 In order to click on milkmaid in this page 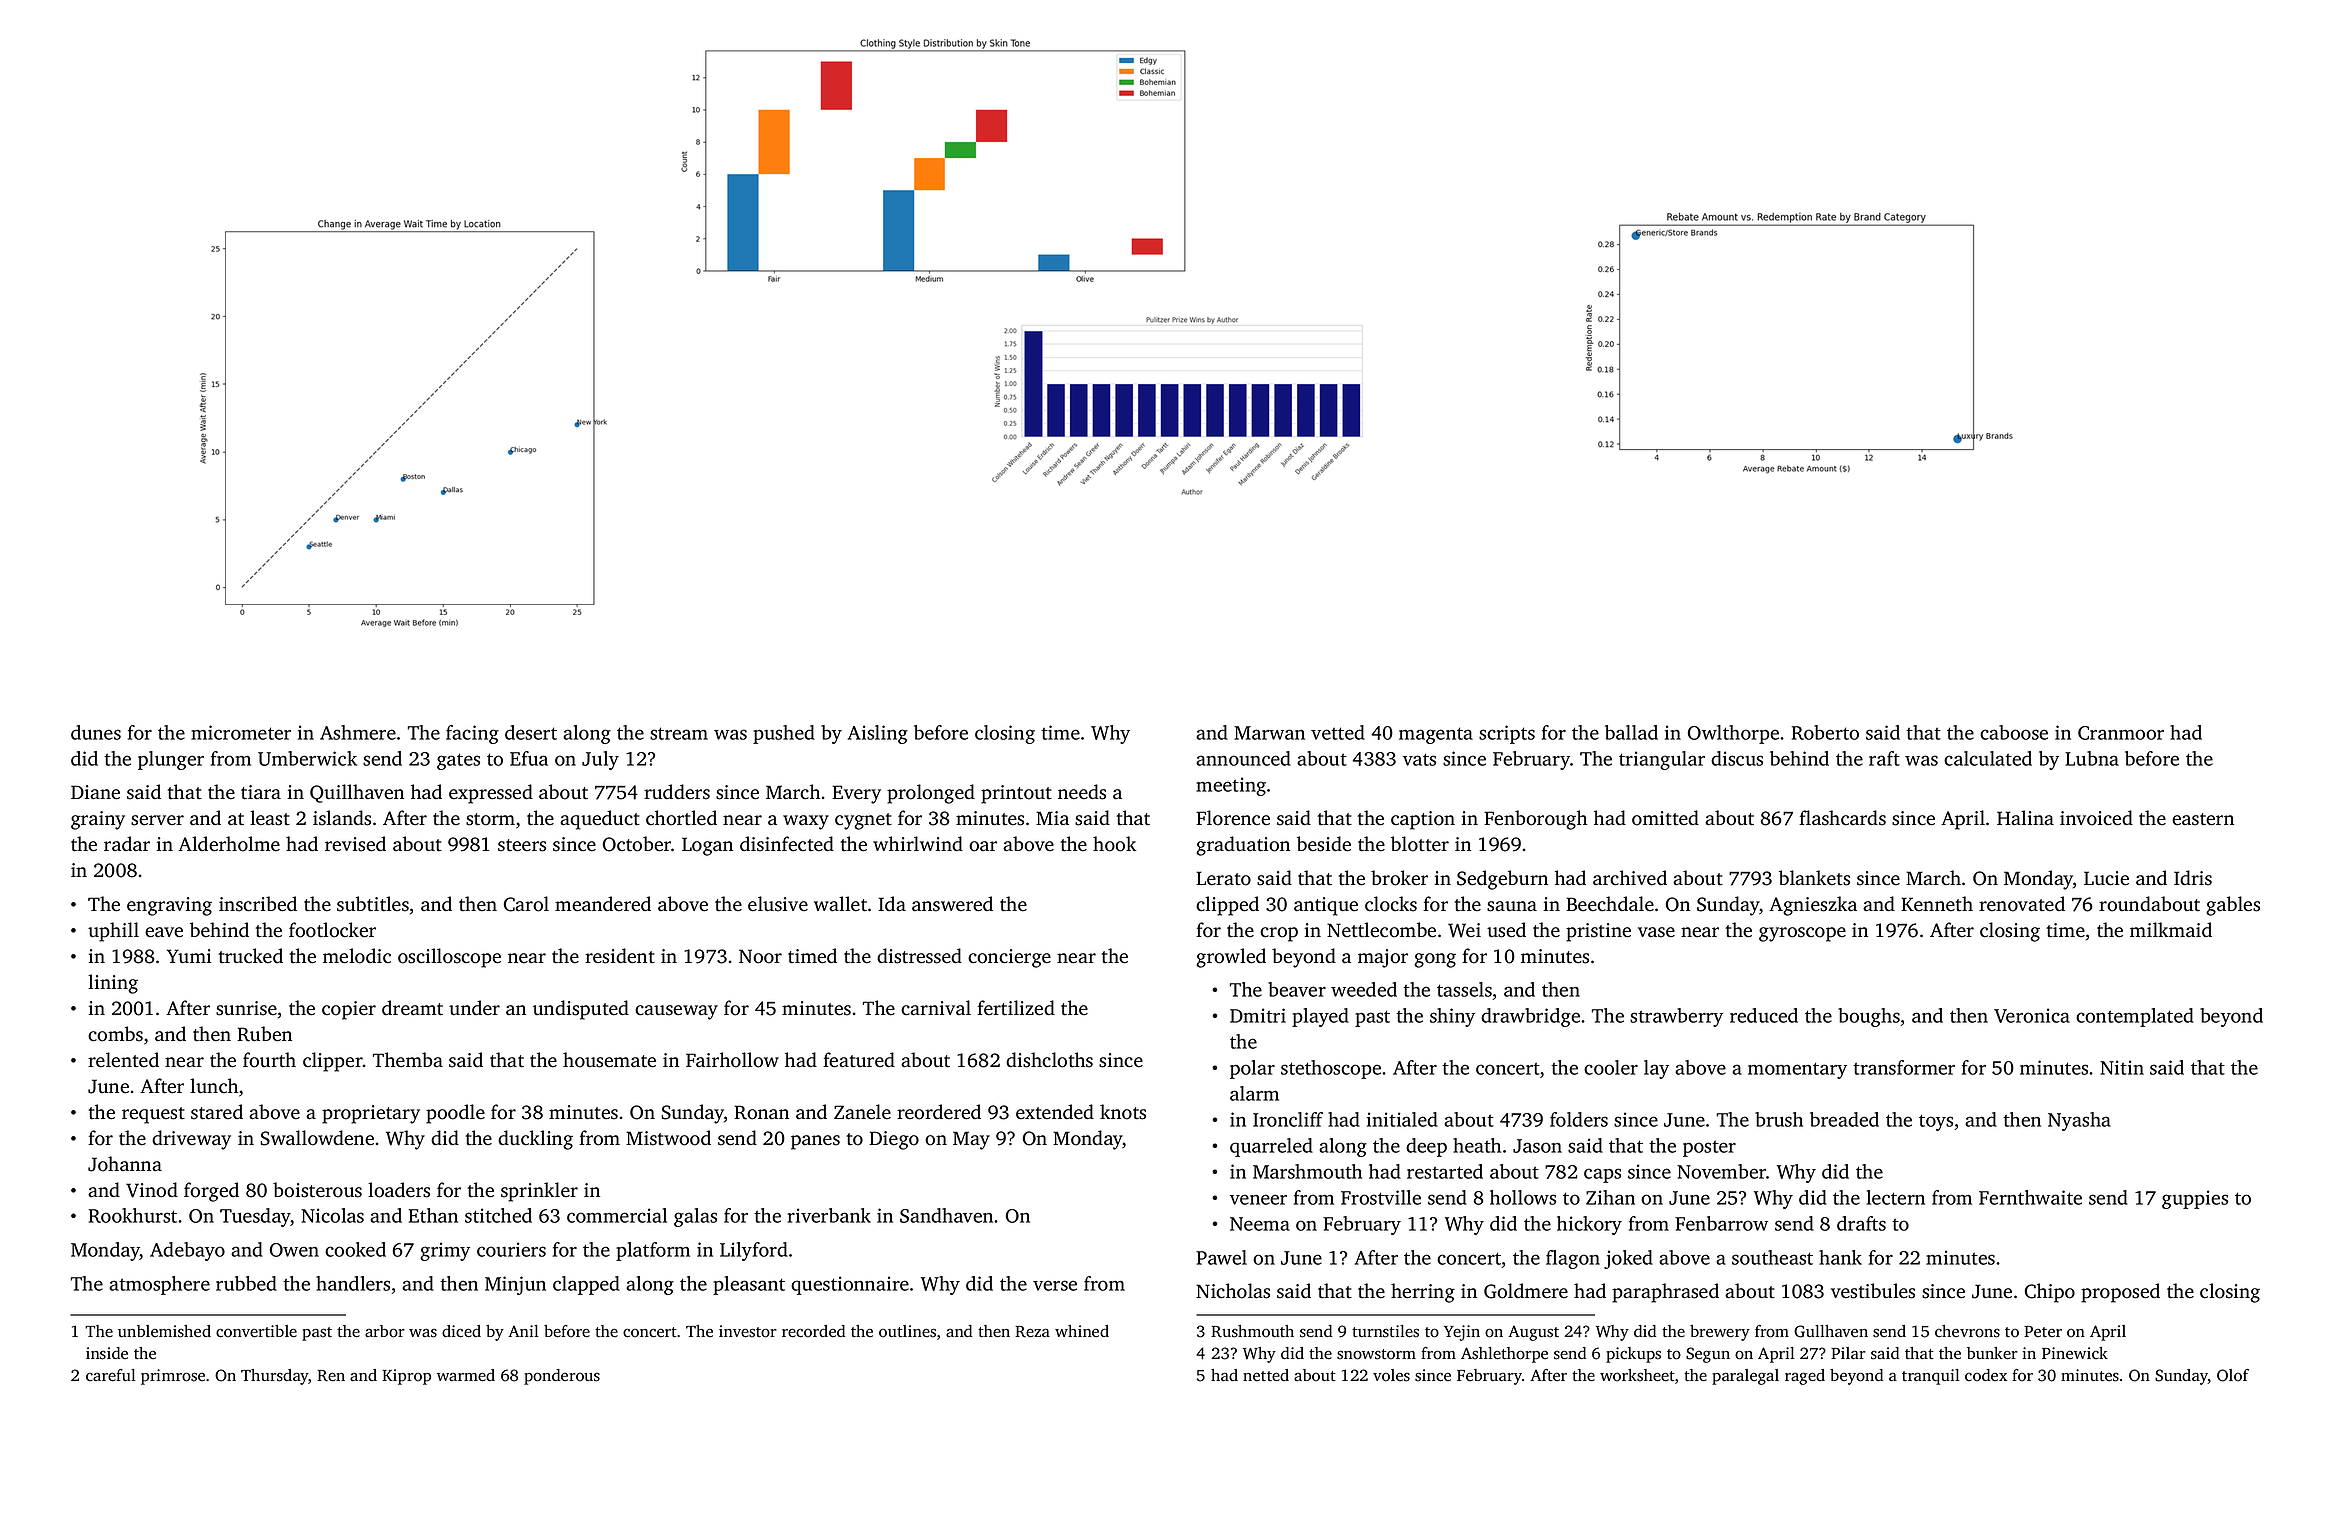, I will do `click(2171, 929)`.
